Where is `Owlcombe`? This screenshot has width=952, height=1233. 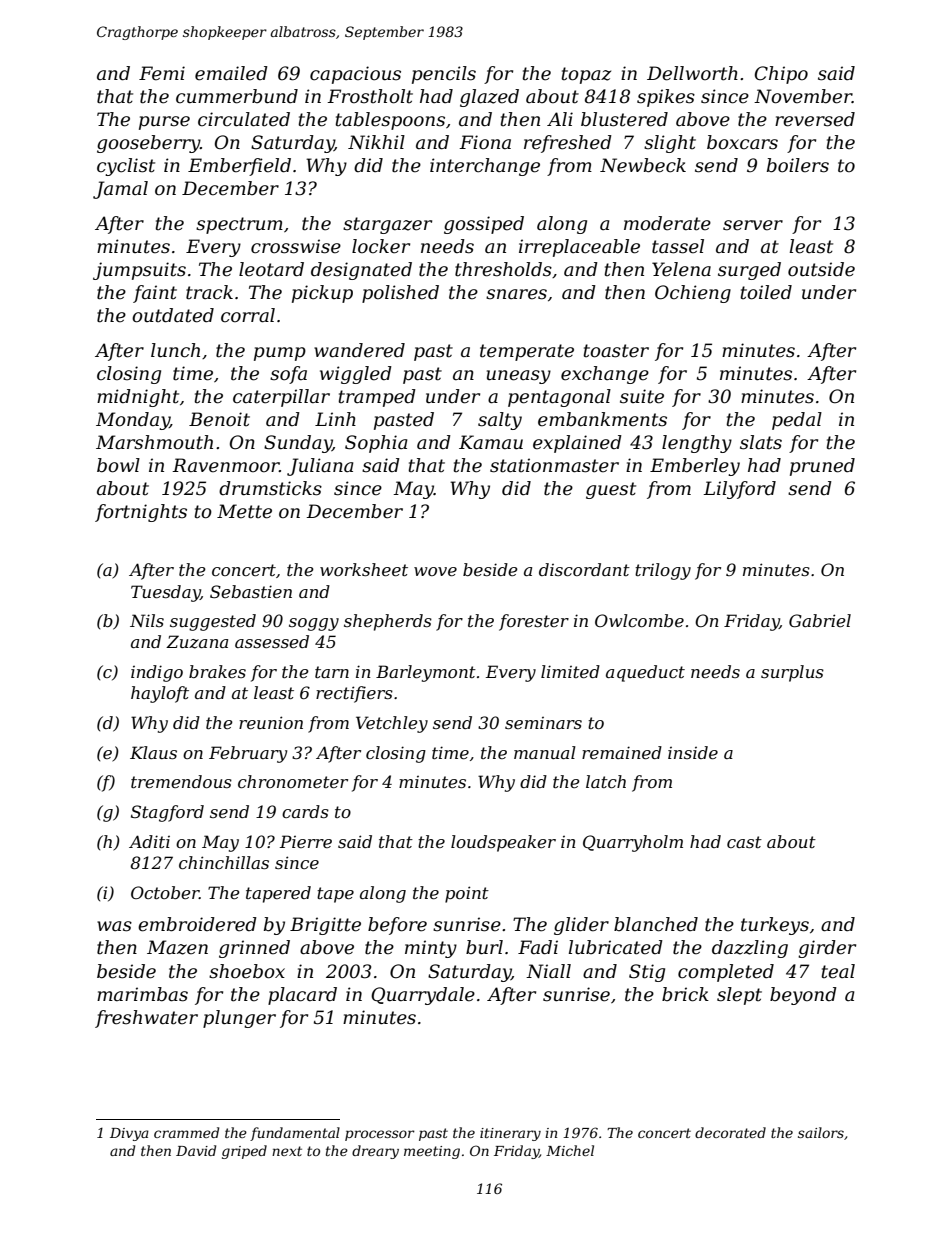 Owlcombe is located at coordinates (639, 620).
